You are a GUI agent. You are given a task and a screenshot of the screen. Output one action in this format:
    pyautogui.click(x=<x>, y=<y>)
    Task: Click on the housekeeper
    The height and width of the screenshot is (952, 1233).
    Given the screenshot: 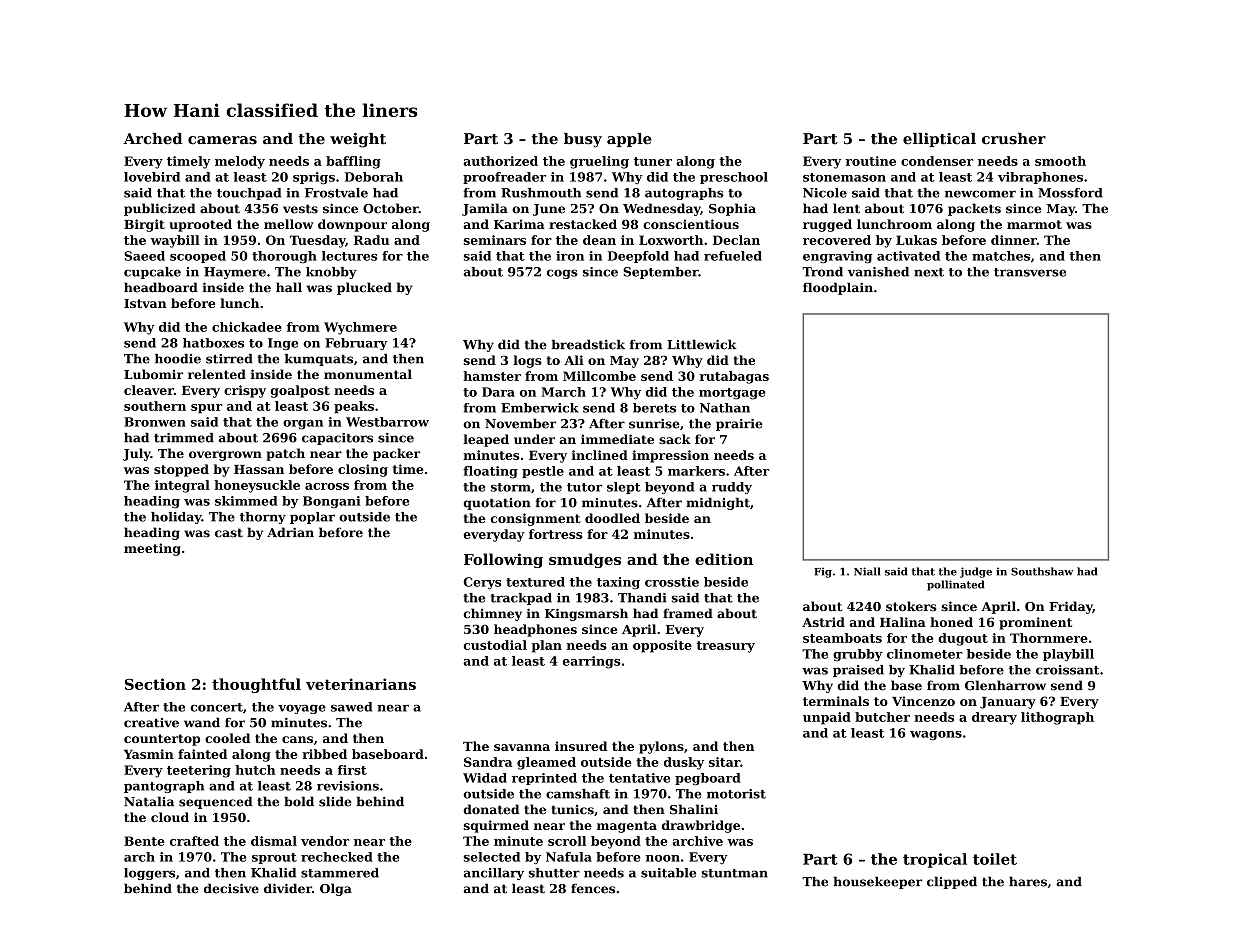 What is the action you would take?
    pyautogui.click(x=878, y=882)
